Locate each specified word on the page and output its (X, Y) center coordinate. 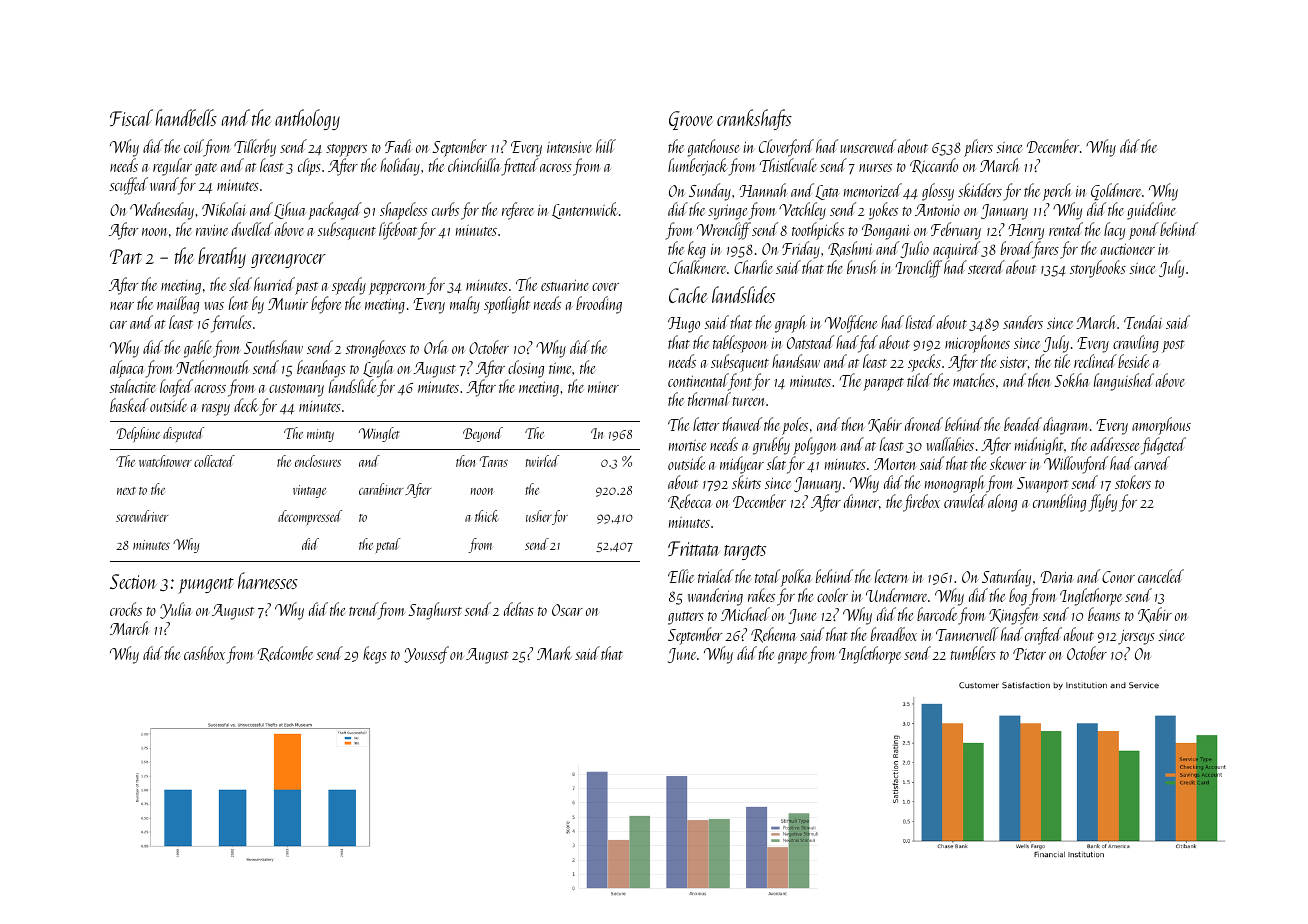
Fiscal (131, 117)
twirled (542, 461)
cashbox (204, 653)
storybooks (1098, 269)
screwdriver (142, 516)
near (122, 306)
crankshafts (754, 119)
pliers (978, 148)
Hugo (684, 325)
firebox (921, 503)
